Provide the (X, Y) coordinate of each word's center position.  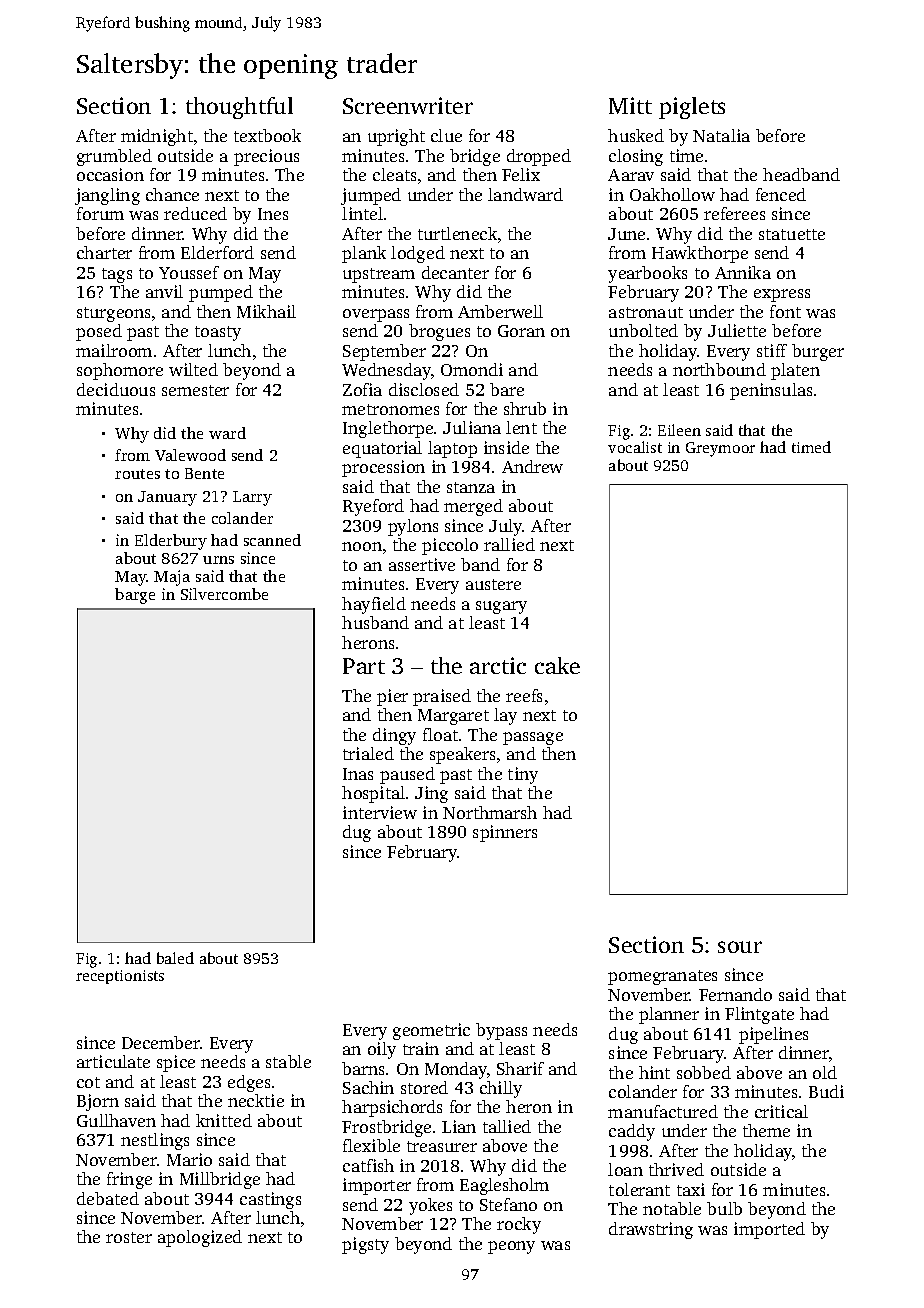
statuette (792, 234)
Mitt (630, 105)
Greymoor (720, 449)
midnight (157, 137)
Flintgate (759, 1015)
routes (137, 474)
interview (380, 812)
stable (288, 1061)
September (384, 352)
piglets (692, 108)
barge (135, 596)
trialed (368, 753)
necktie (256, 1100)
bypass (501, 1031)
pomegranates (662, 977)
